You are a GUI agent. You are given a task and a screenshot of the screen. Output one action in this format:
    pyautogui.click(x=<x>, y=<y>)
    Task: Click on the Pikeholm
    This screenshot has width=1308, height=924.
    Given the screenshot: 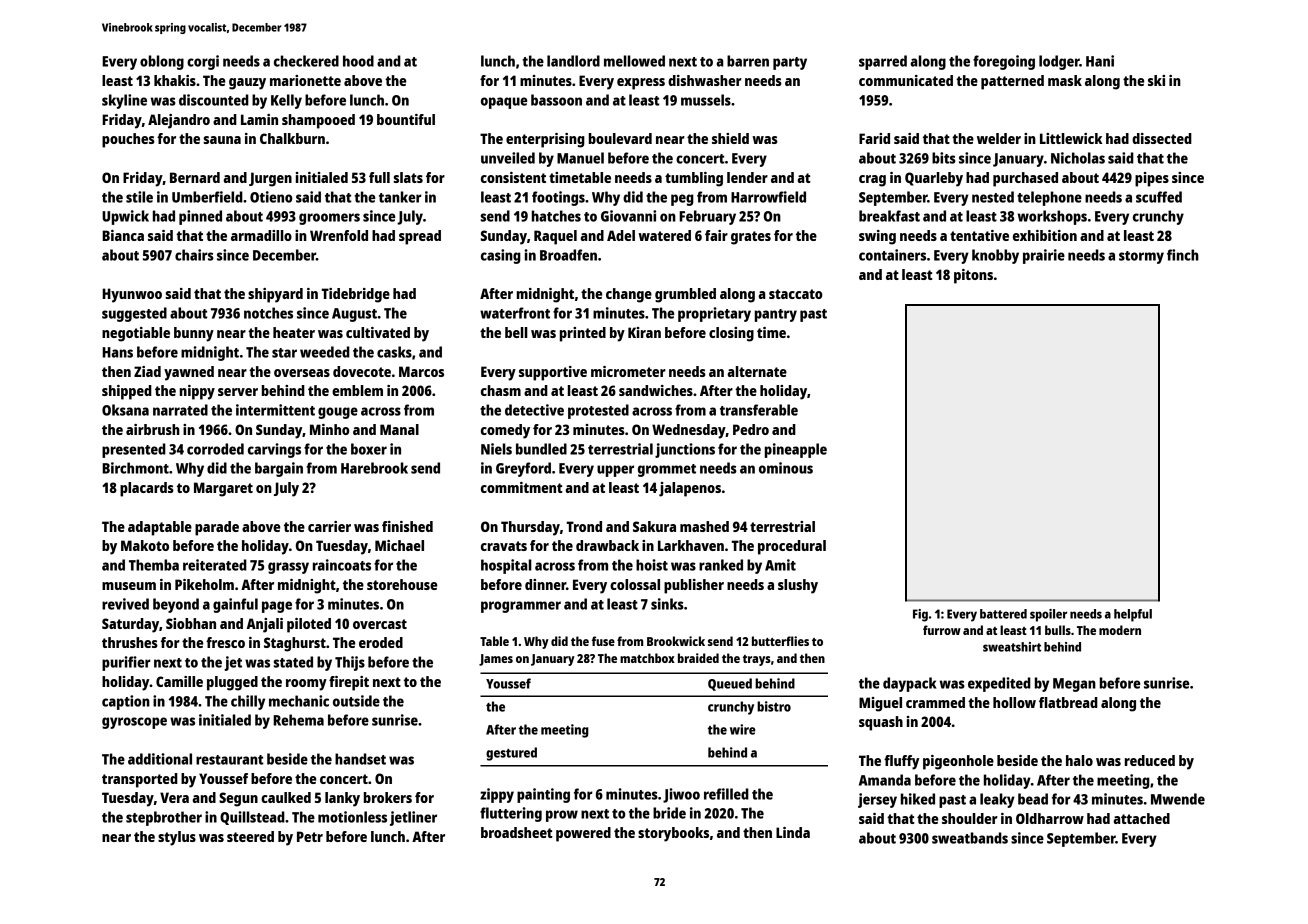 What is the action you would take?
    pyautogui.click(x=204, y=584)
